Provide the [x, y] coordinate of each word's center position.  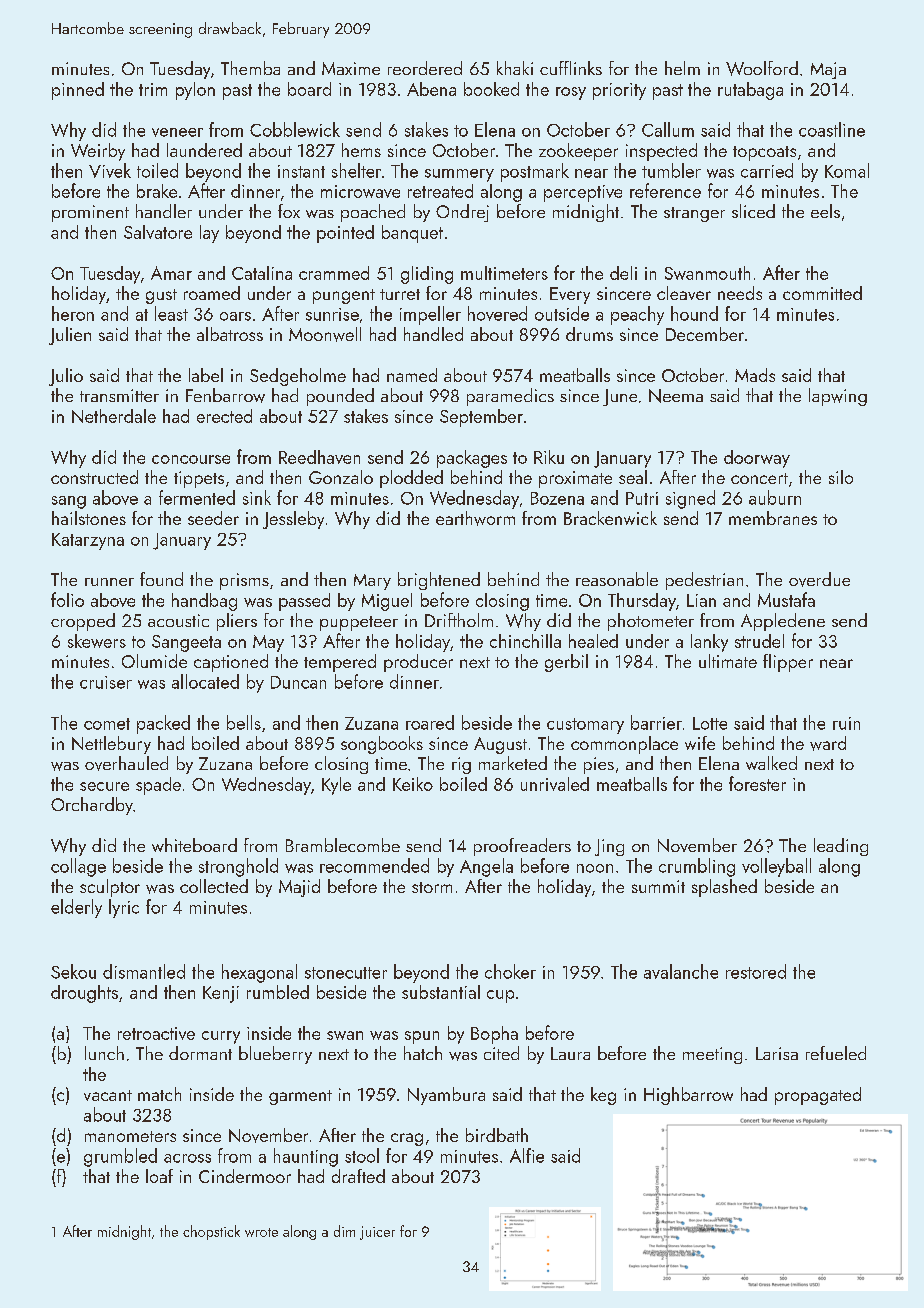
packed [163, 724]
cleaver [684, 293]
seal [633, 477]
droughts [84, 994]
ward [828, 743]
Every [570, 295]
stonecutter [346, 973]
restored [756, 971]
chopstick [211, 1232]
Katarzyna [88, 541]
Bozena [557, 498]
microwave [360, 191]
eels [825, 211]
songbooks [382, 745]
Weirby [98, 152]
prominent [90, 213]
